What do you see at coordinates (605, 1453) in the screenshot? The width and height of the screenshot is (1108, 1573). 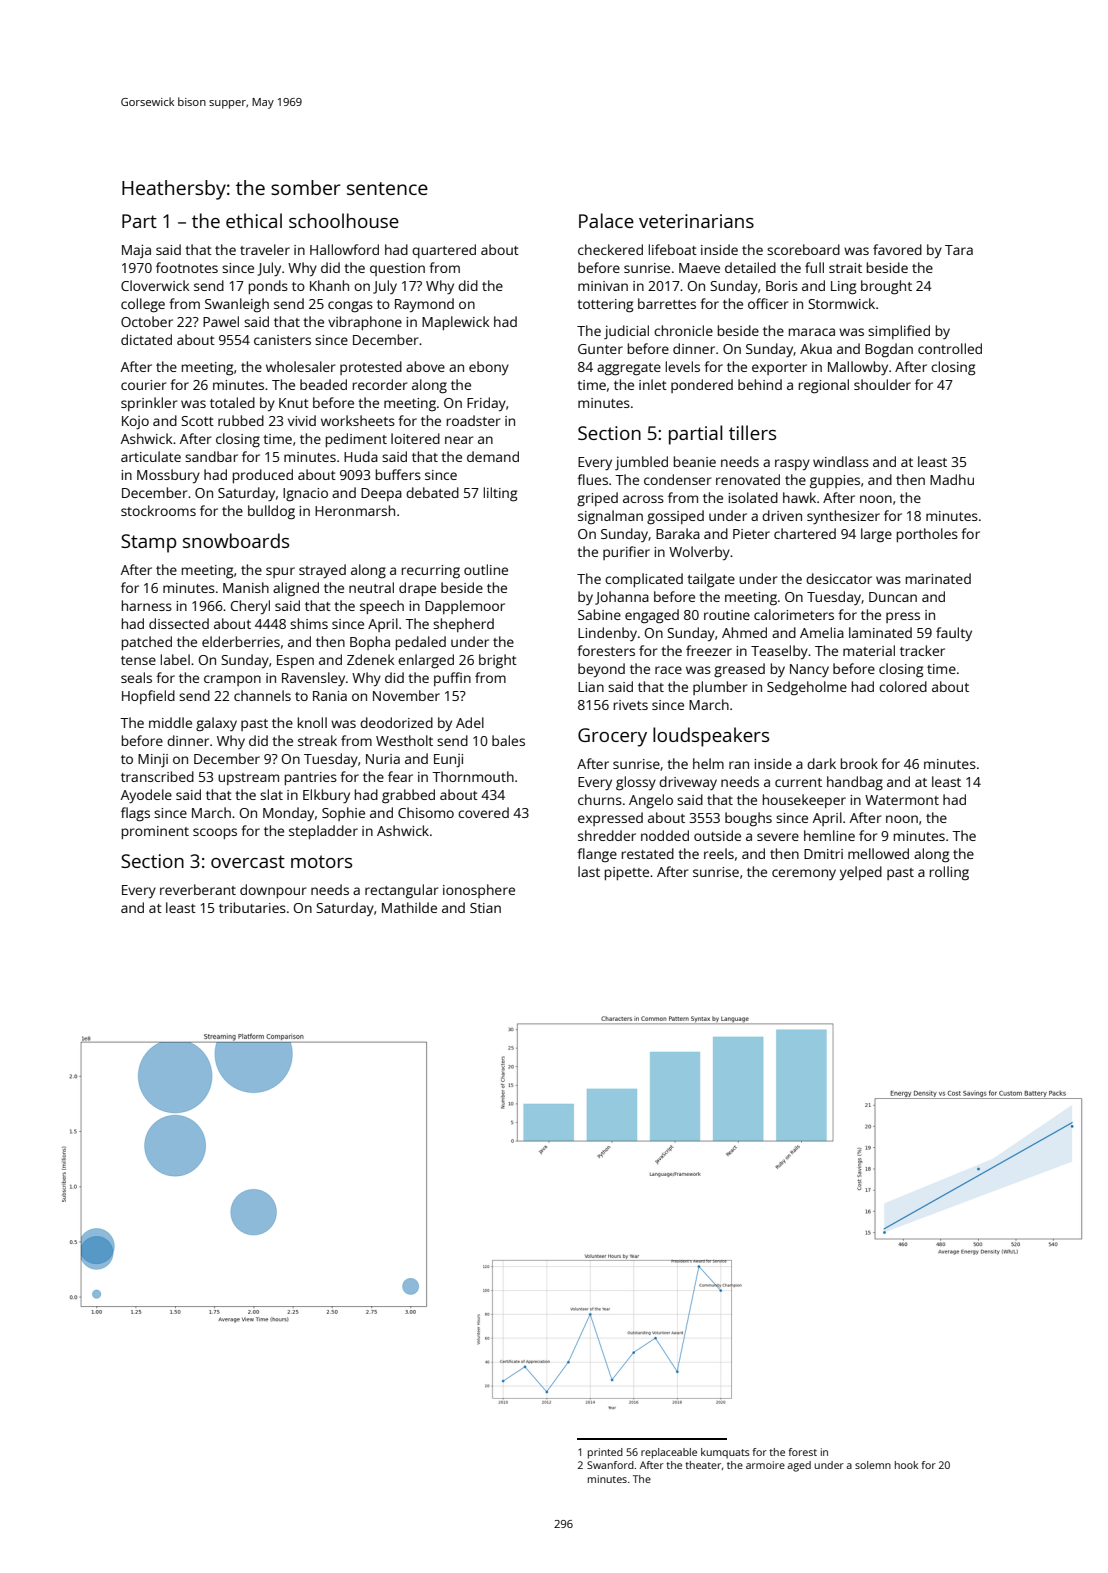 I see `printed` at bounding box center [605, 1453].
